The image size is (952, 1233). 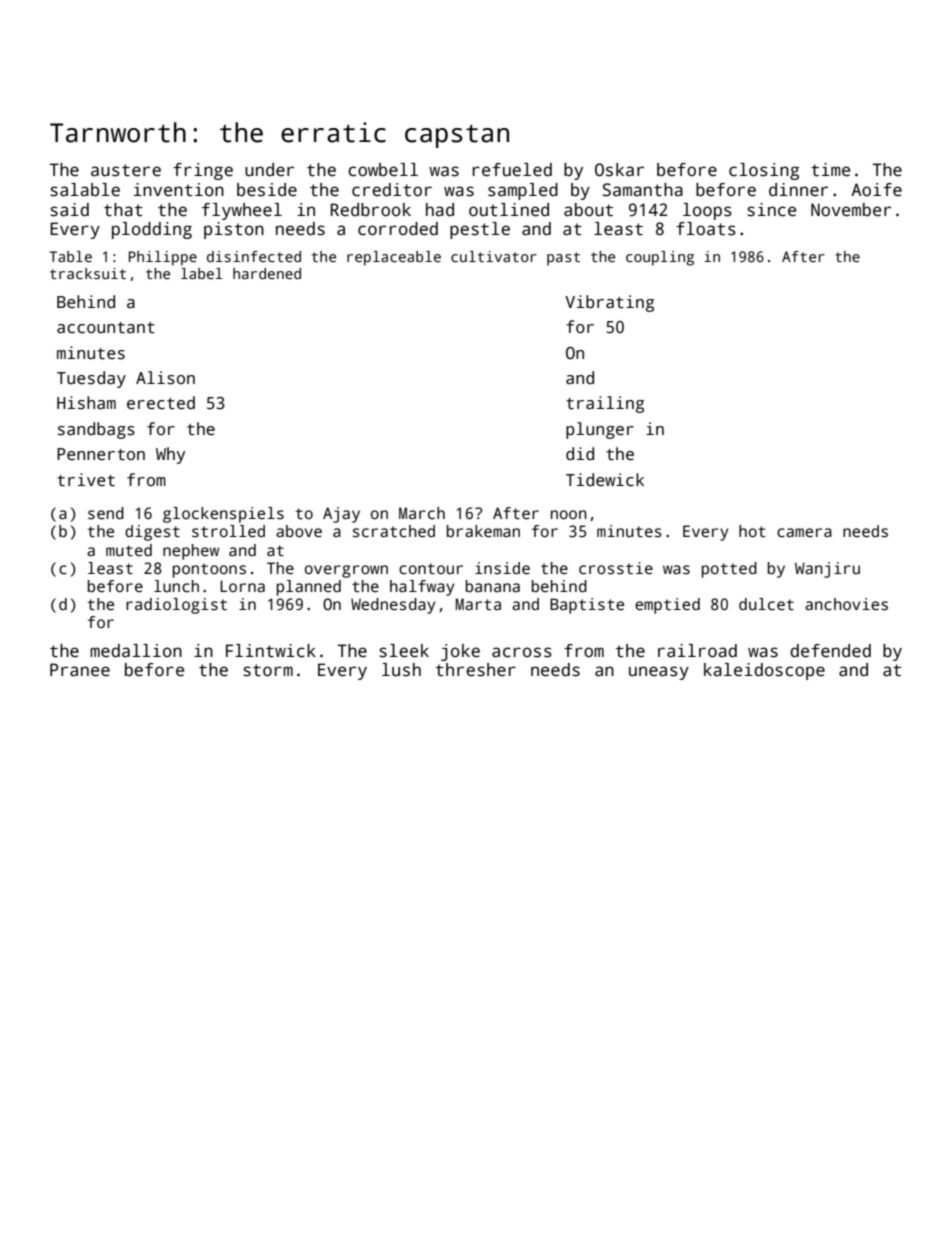 I want to click on cultivator, so click(x=494, y=256).
